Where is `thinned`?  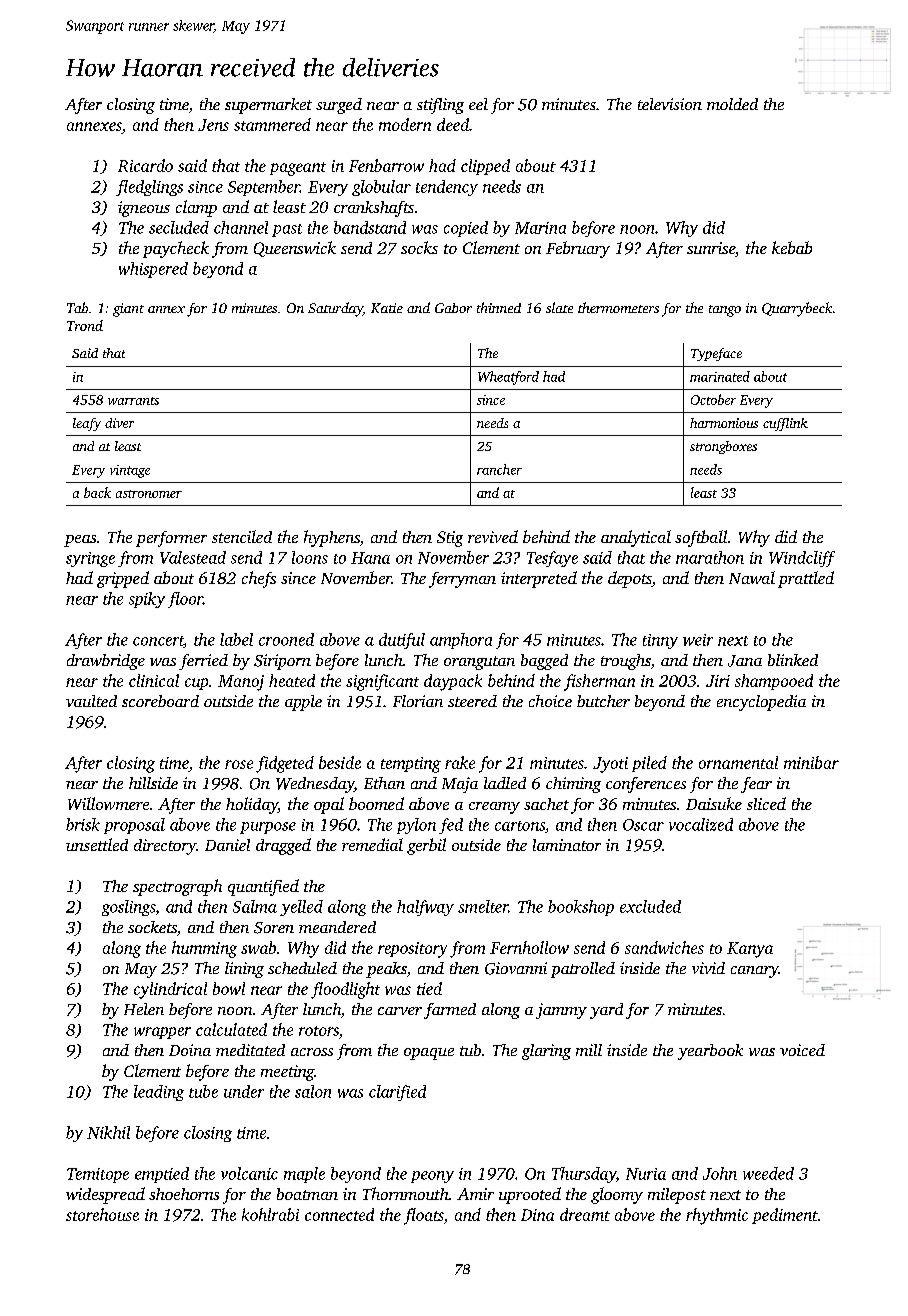
thinned is located at coordinates (499, 307).
